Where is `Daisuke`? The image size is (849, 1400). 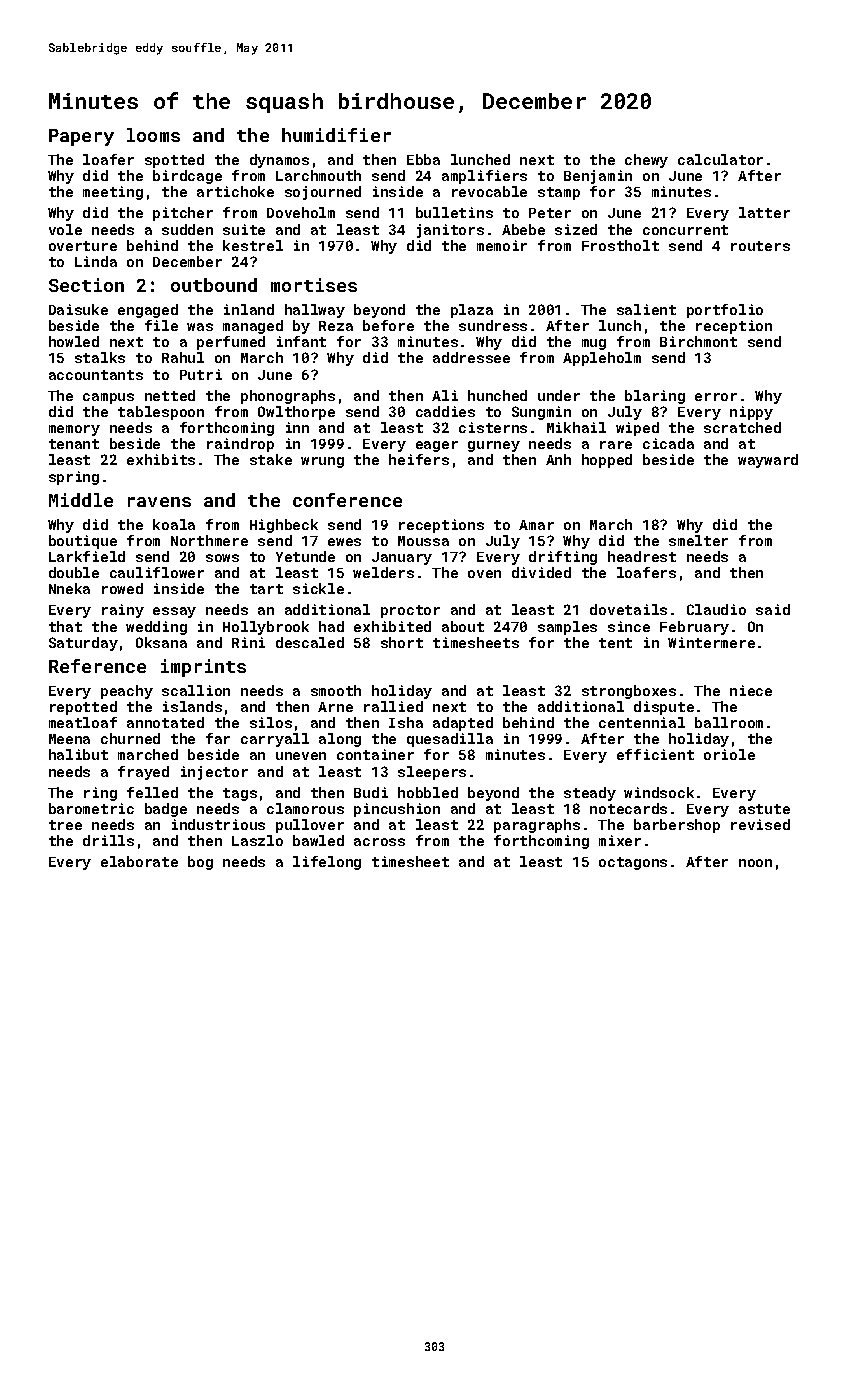
Daisuke is located at coordinates (78, 309).
